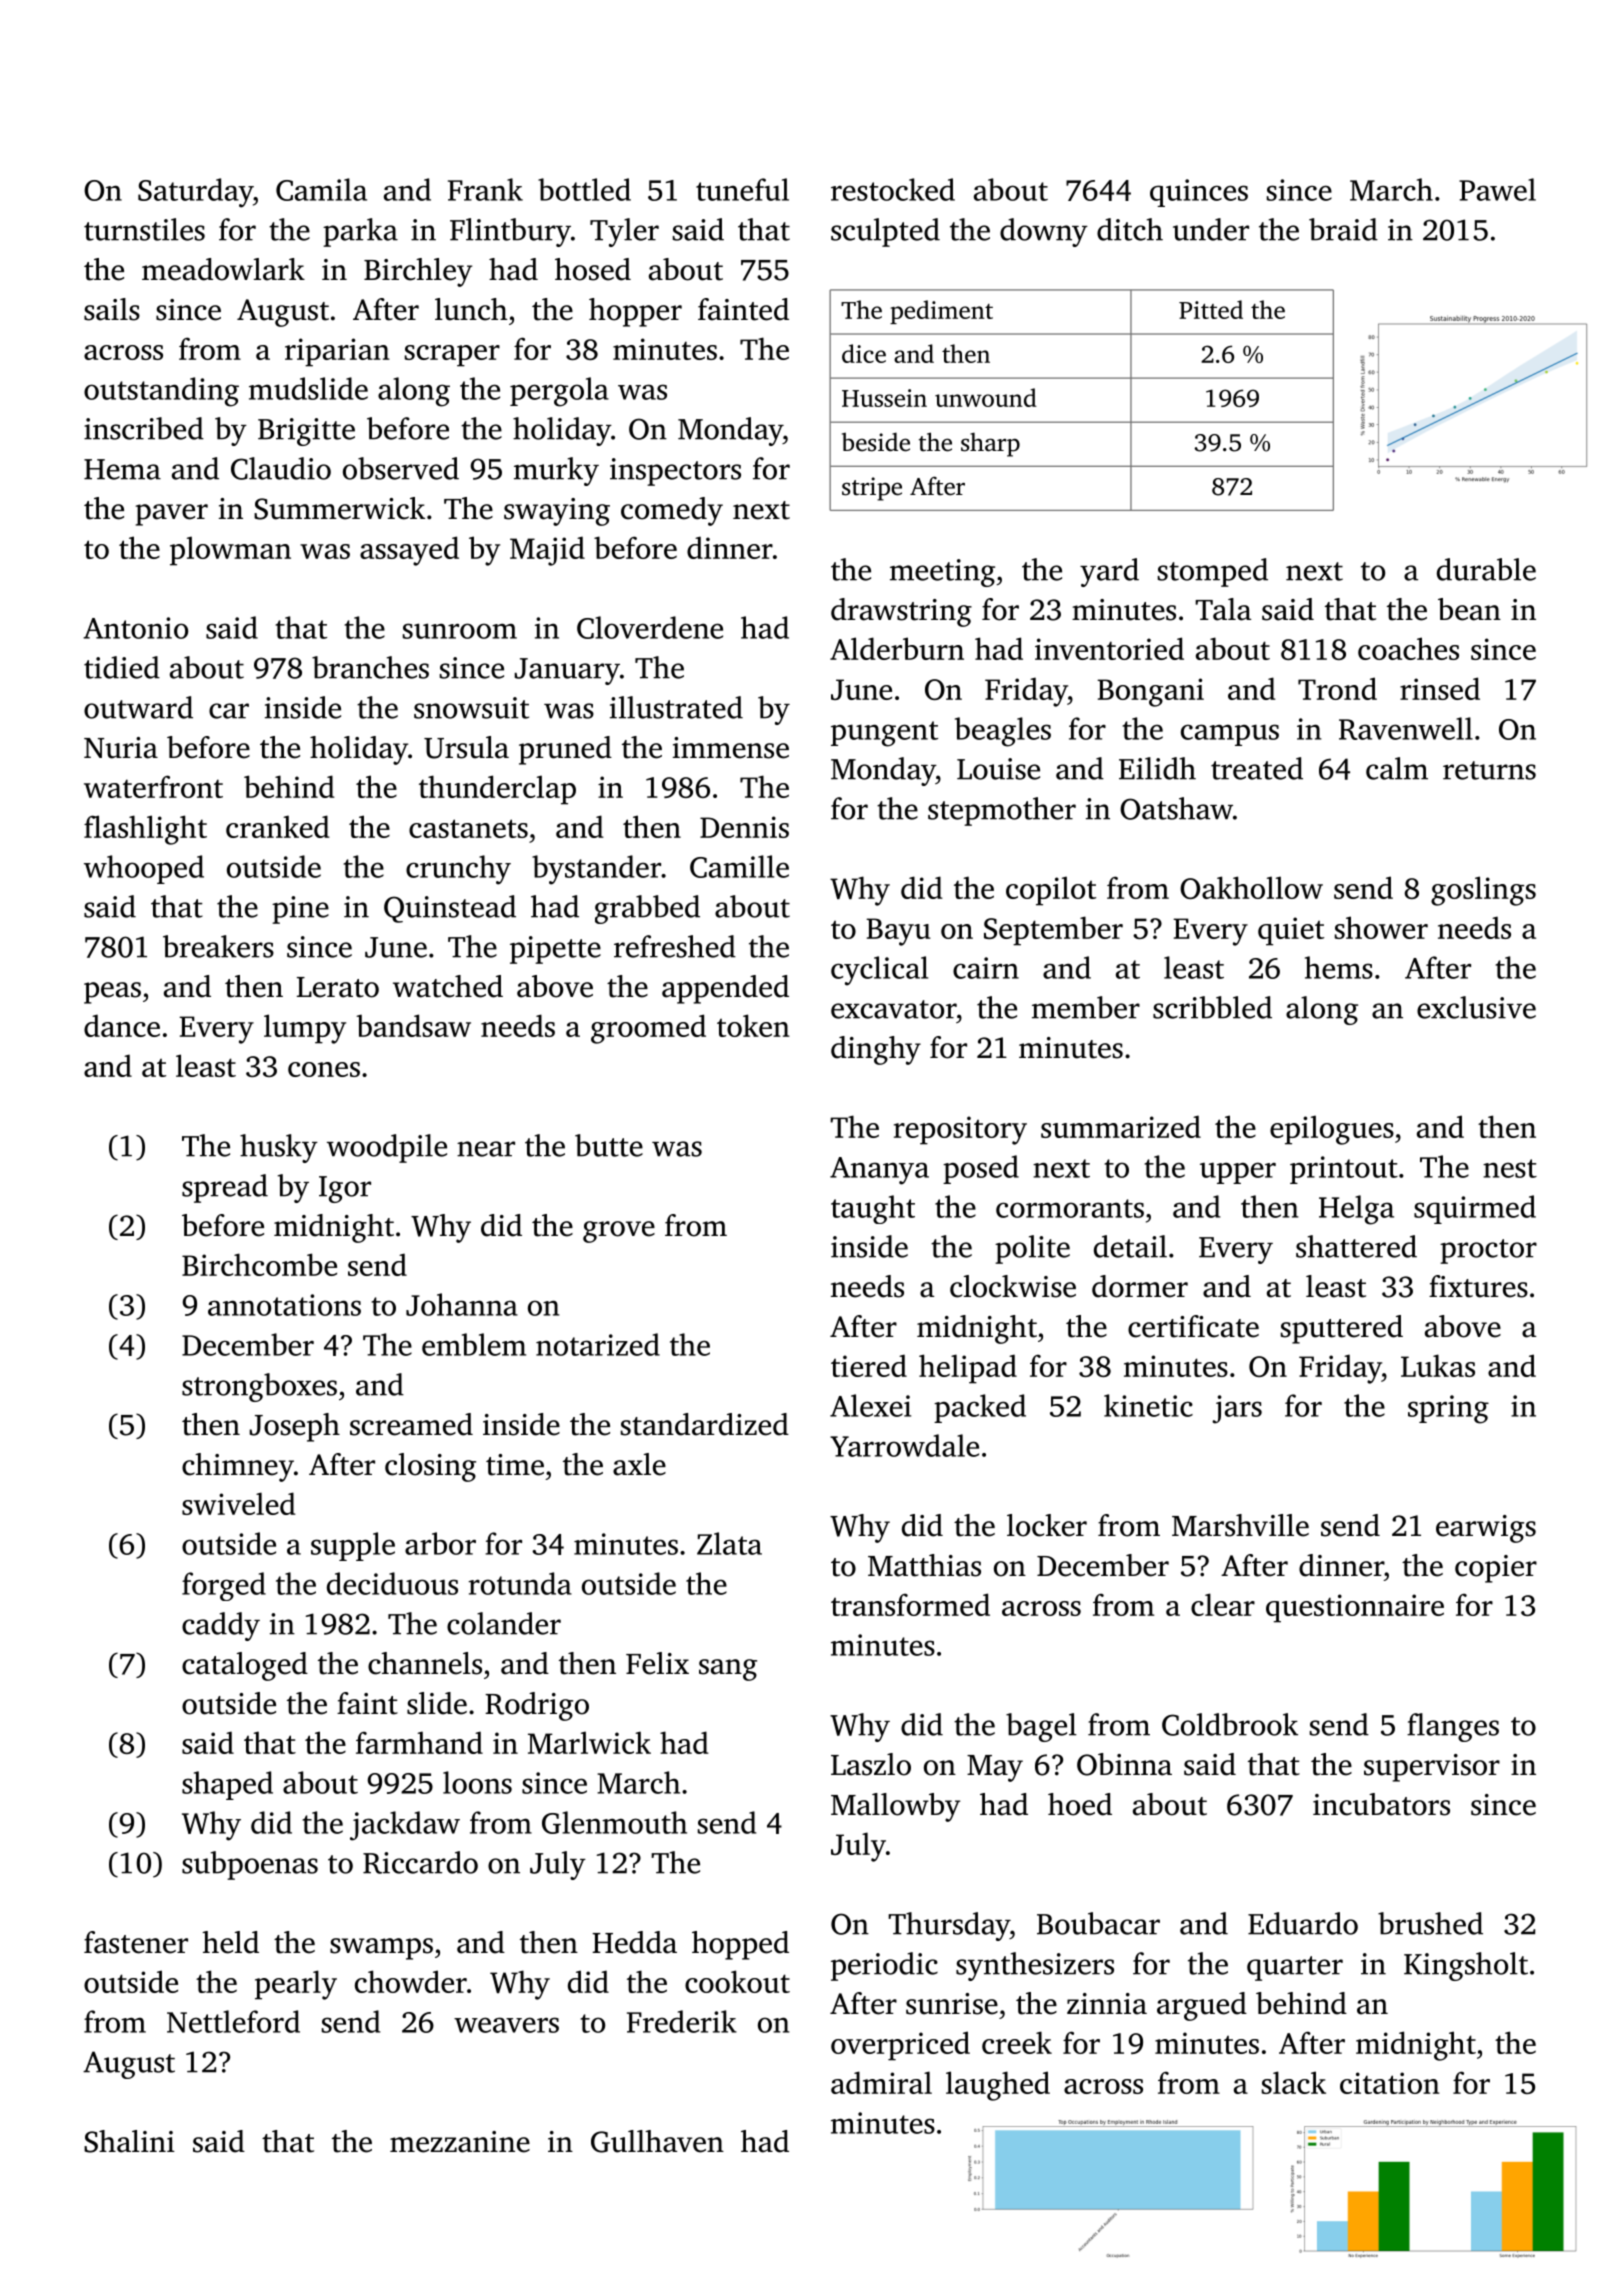 This screenshot has height=2292, width=1620. I want to click on Gullhaven, so click(657, 2141).
